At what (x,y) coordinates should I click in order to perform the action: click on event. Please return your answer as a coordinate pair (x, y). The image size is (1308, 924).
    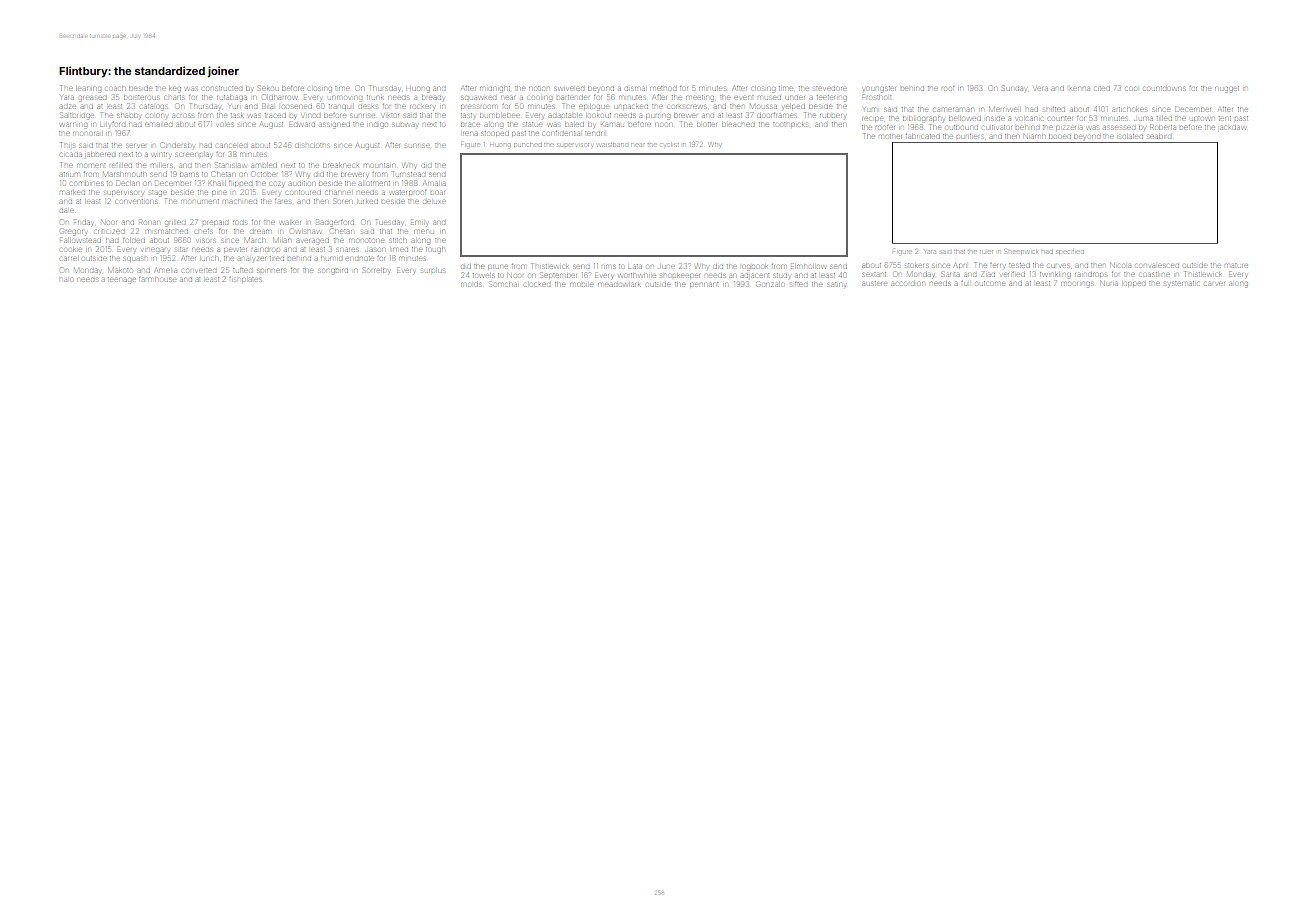
    Looking at the image, I should click on (743, 97).
